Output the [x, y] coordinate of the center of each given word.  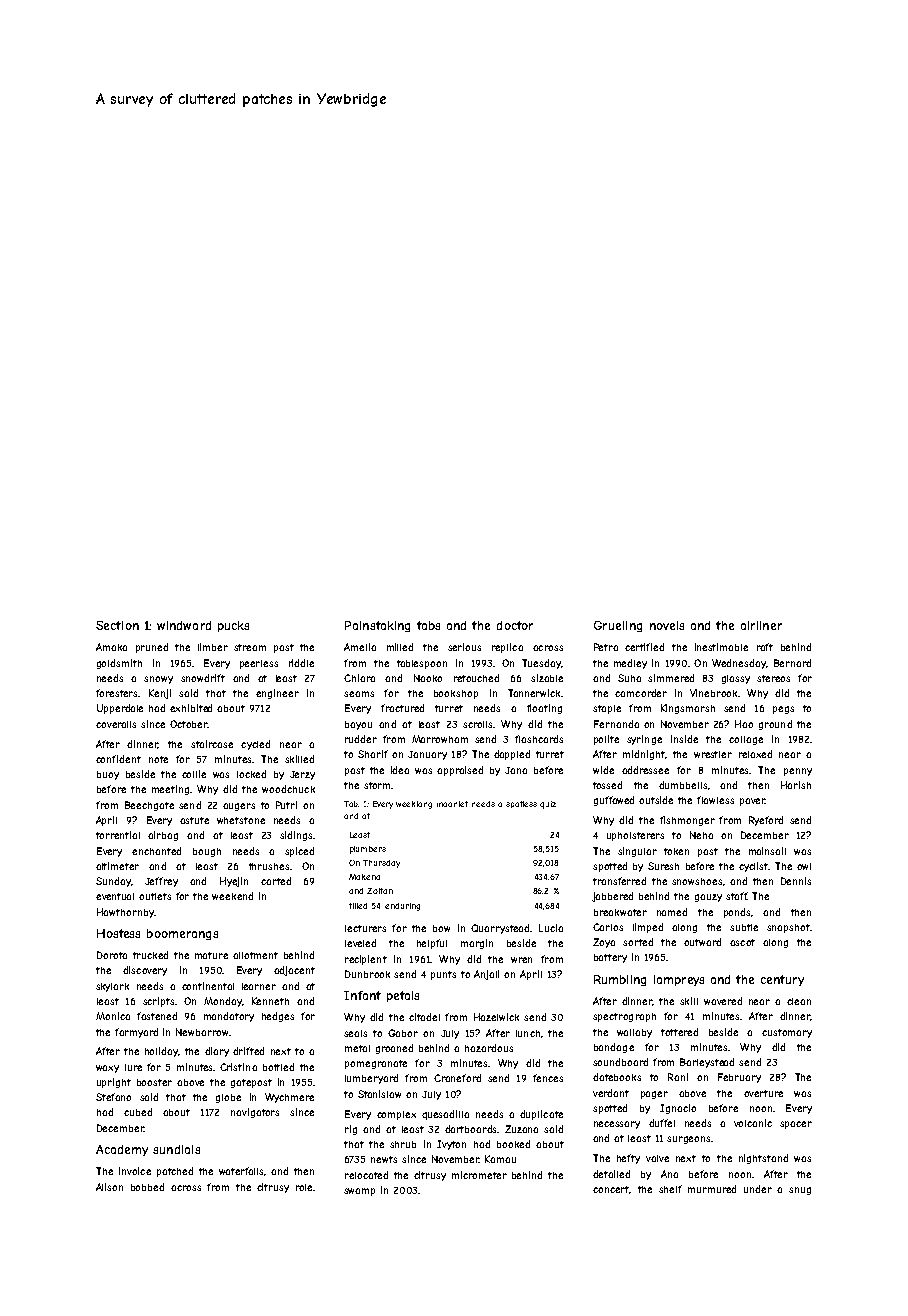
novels [667, 625]
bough [207, 852]
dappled [512, 755]
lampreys [679, 980]
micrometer [479, 1175]
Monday [223, 1002]
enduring [402, 907]
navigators [255, 1113]
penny [798, 772]
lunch [528, 1033]
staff [736, 896]
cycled [255, 745]
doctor [515, 625]
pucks [233, 626]
